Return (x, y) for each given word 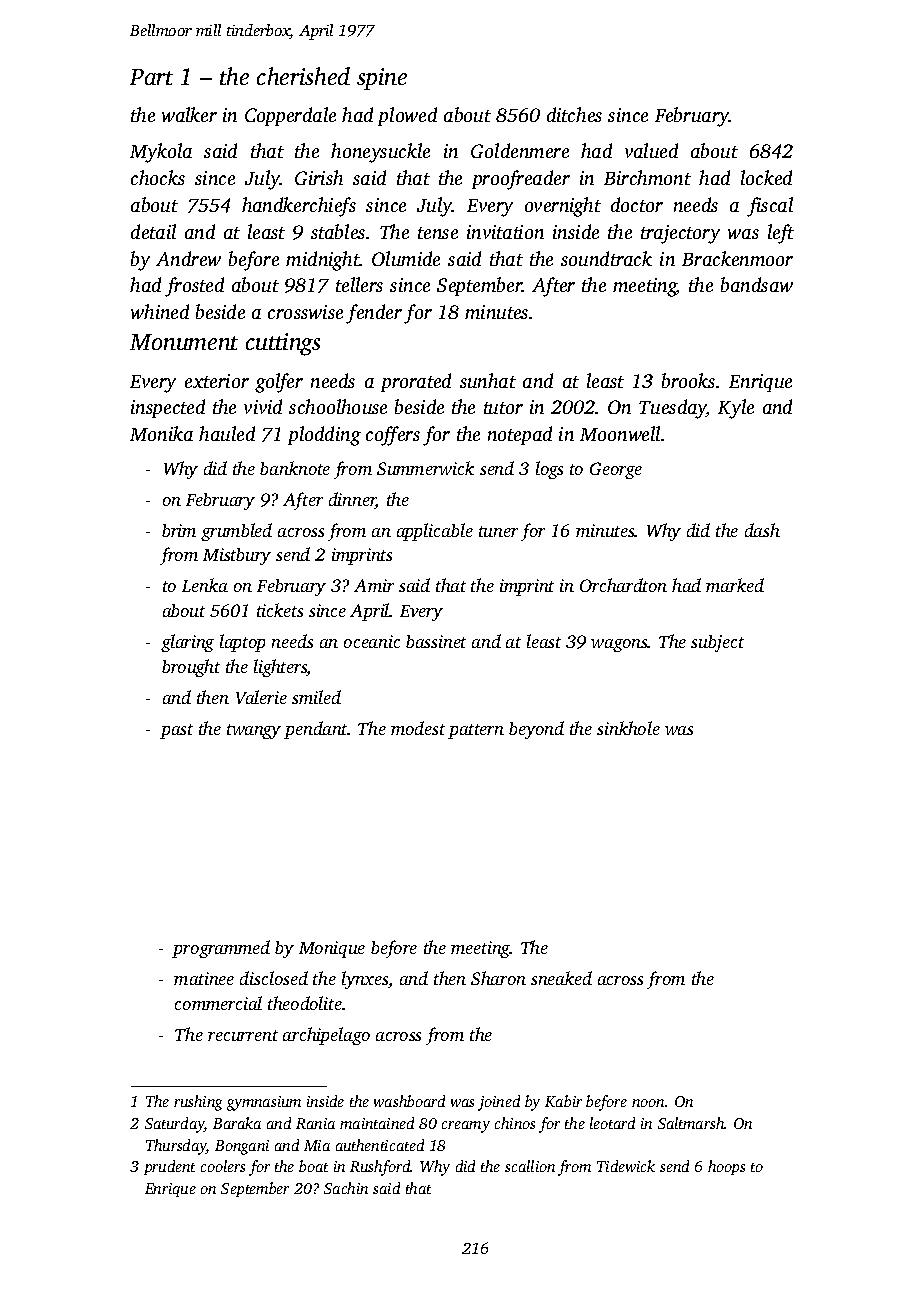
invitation (505, 232)
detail (153, 231)
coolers (223, 1166)
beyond (536, 730)
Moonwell (620, 433)
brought (191, 668)
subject (717, 643)
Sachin (346, 1188)
